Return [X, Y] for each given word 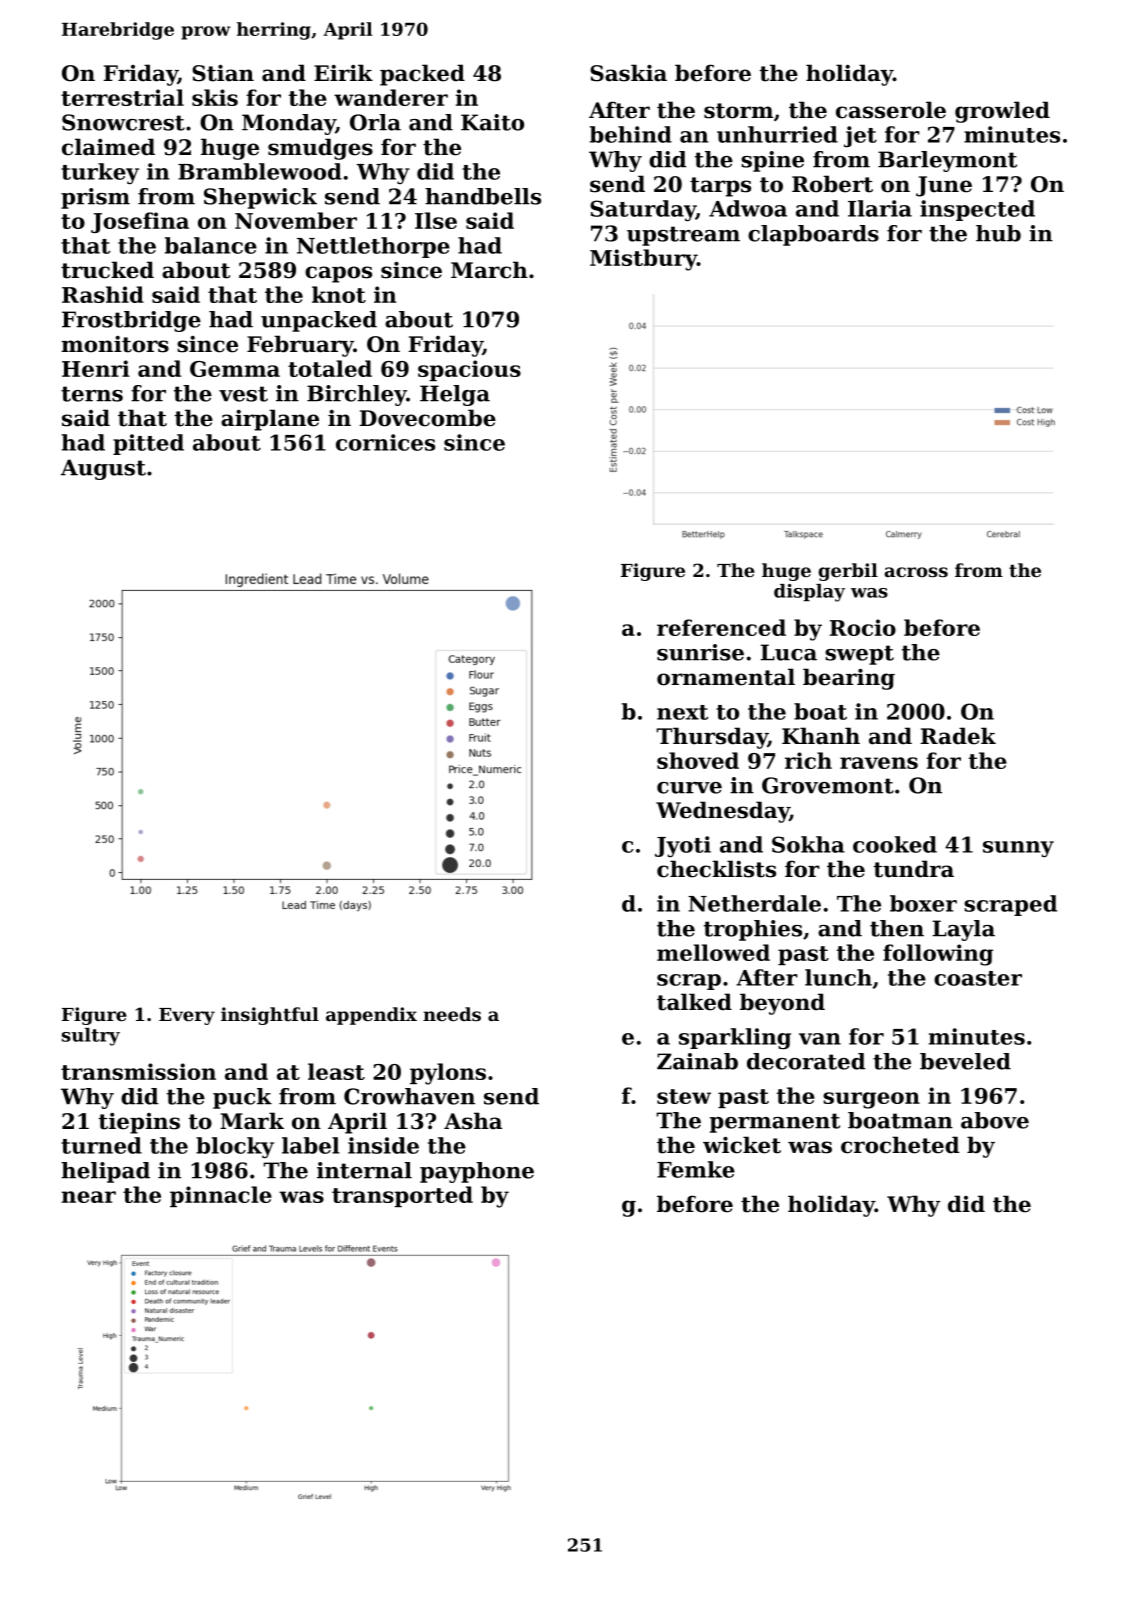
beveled [965, 1061]
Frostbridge [131, 321]
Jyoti [683, 846]
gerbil [848, 572]
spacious [469, 370]
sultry [91, 1037]
